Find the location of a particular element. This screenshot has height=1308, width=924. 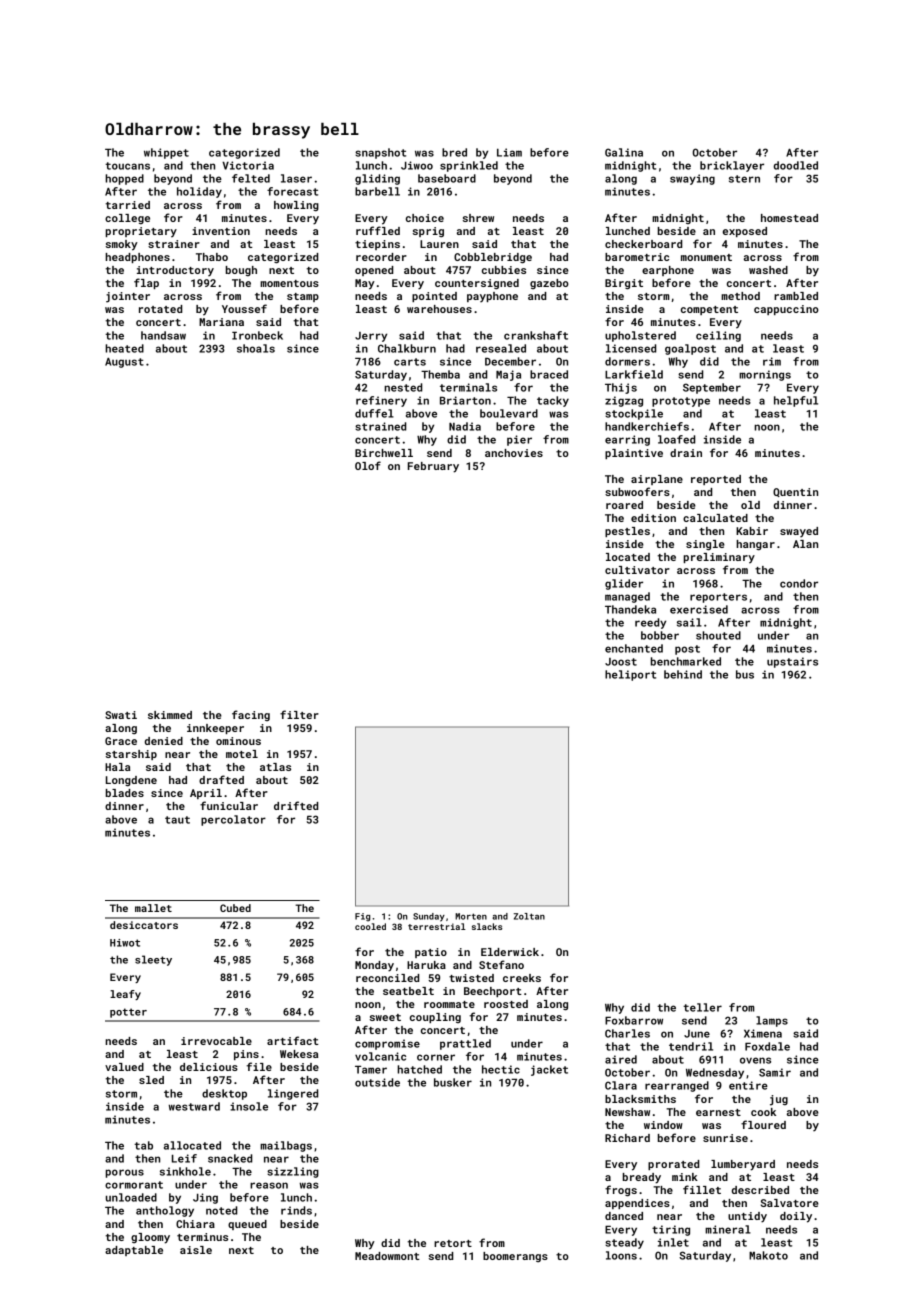

whippet is located at coordinates (166, 153).
